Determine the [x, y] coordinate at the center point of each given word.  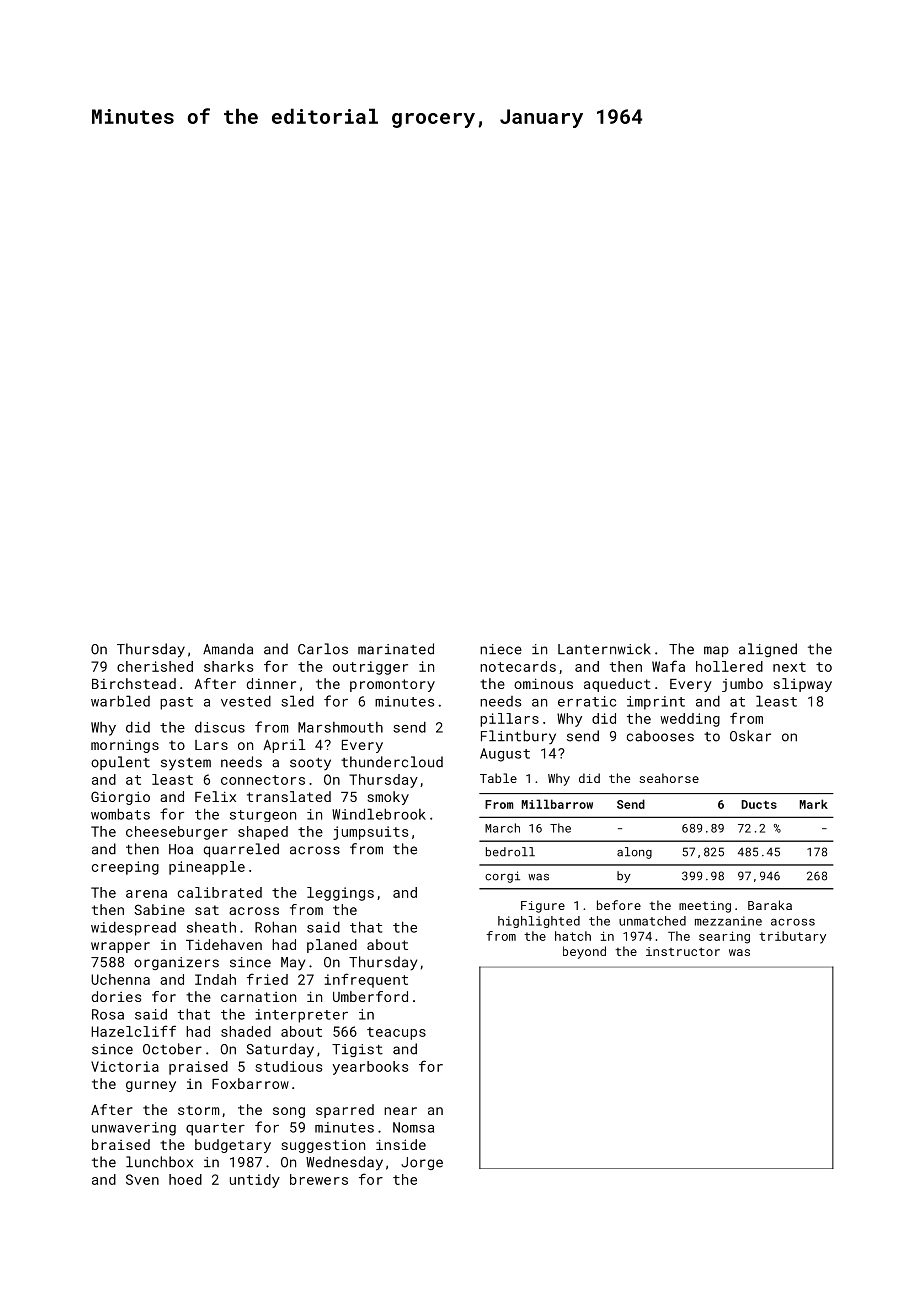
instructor [683, 951]
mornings [125, 746]
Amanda [228, 649]
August [505, 755]
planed [332, 946]
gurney [151, 1086]
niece [501, 649]
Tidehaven [224, 944]
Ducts [759, 804]
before [619, 905]
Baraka [770, 905]
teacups [396, 1033]
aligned [768, 650]
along [634, 853]
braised [121, 1144]
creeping [125, 868]
